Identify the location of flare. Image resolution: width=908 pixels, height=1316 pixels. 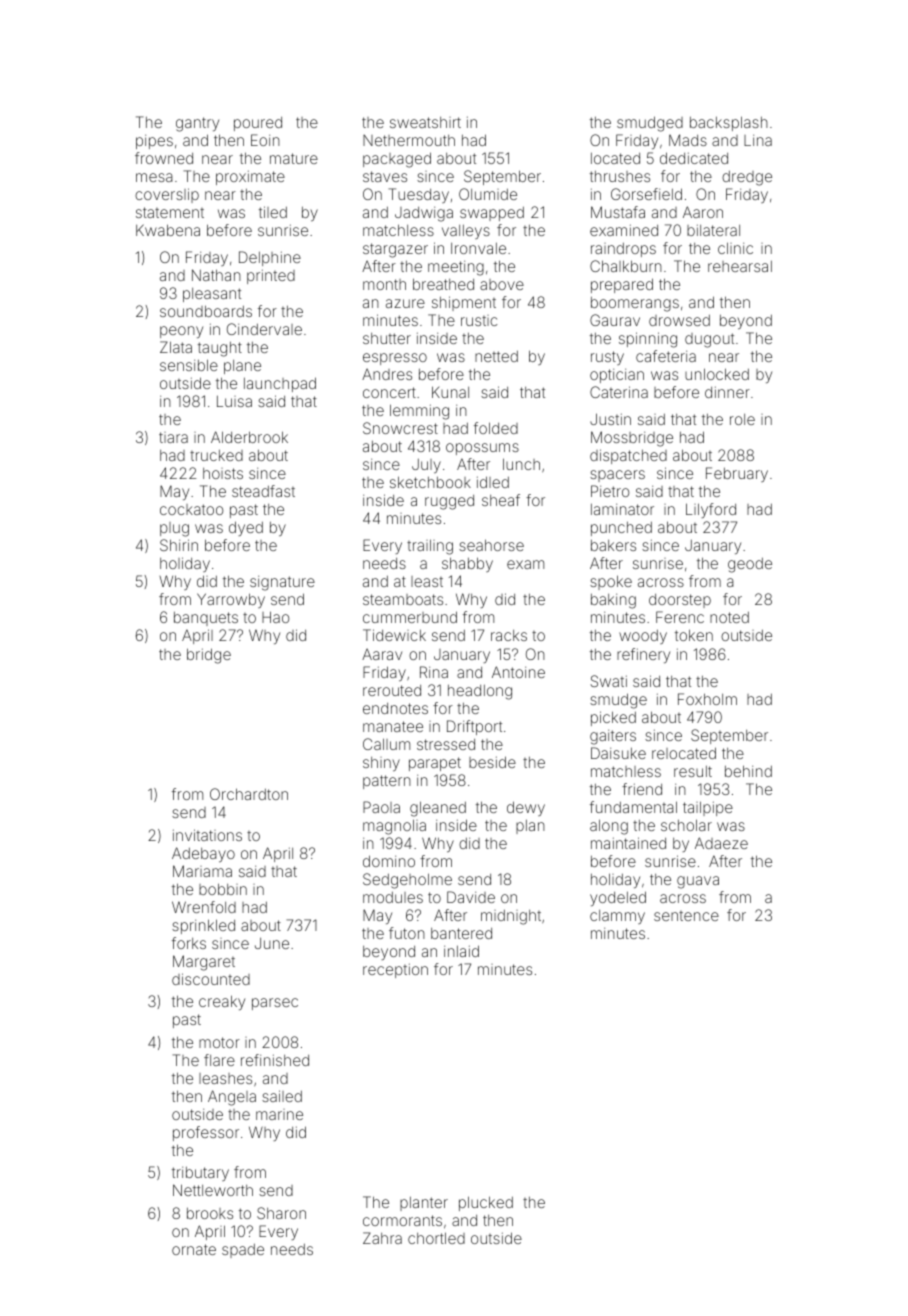
(219, 1060).
